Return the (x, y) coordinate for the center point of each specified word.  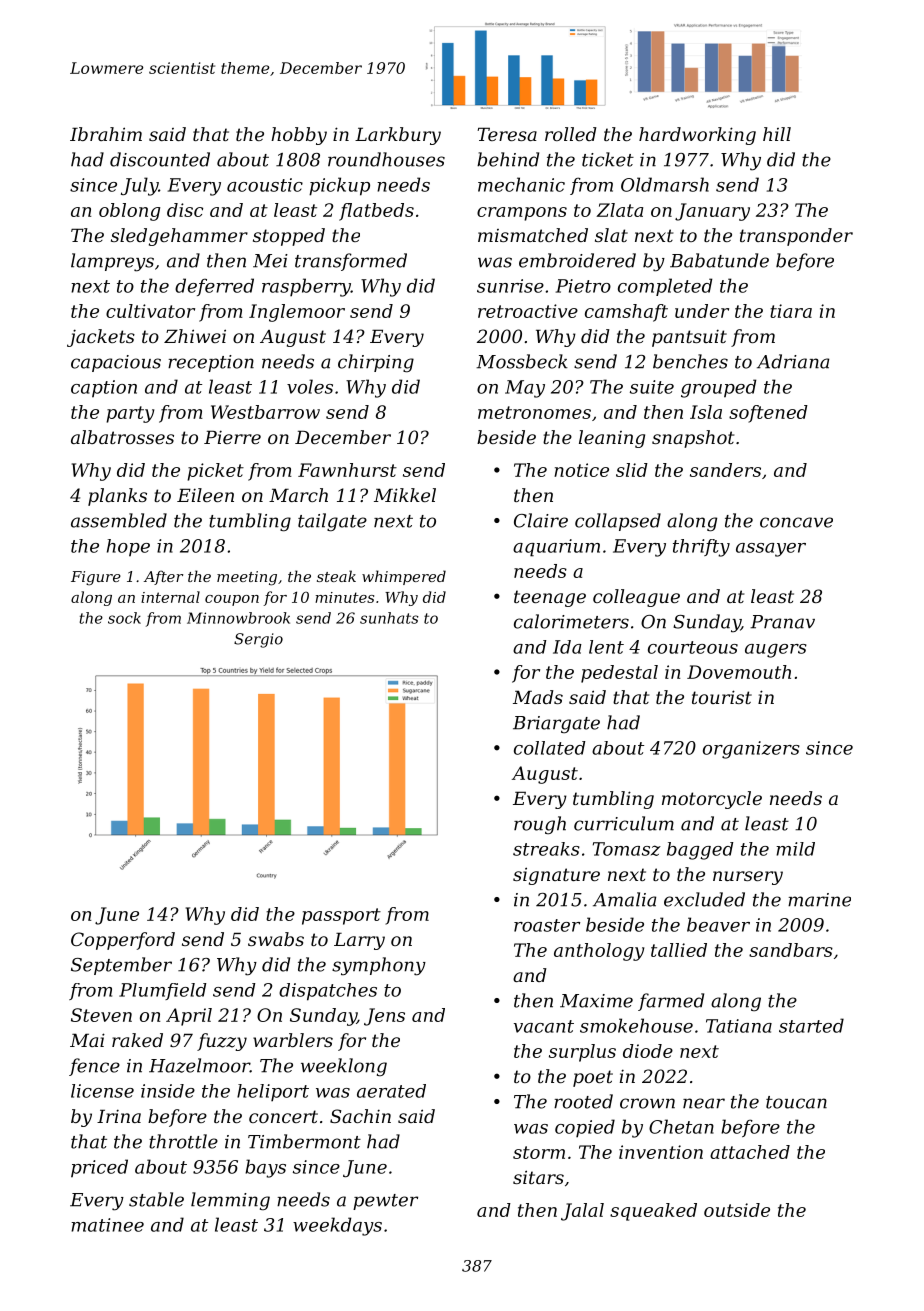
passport (341, 916)
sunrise (510, 286)
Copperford (123, 941)
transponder (796, 237)
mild (795, 849)
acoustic (265, 185)
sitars (538, 1177)
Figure (96, 578)
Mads (538, 697)
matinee (107, 1225)
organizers (751, 750)
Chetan (681, 1126)
